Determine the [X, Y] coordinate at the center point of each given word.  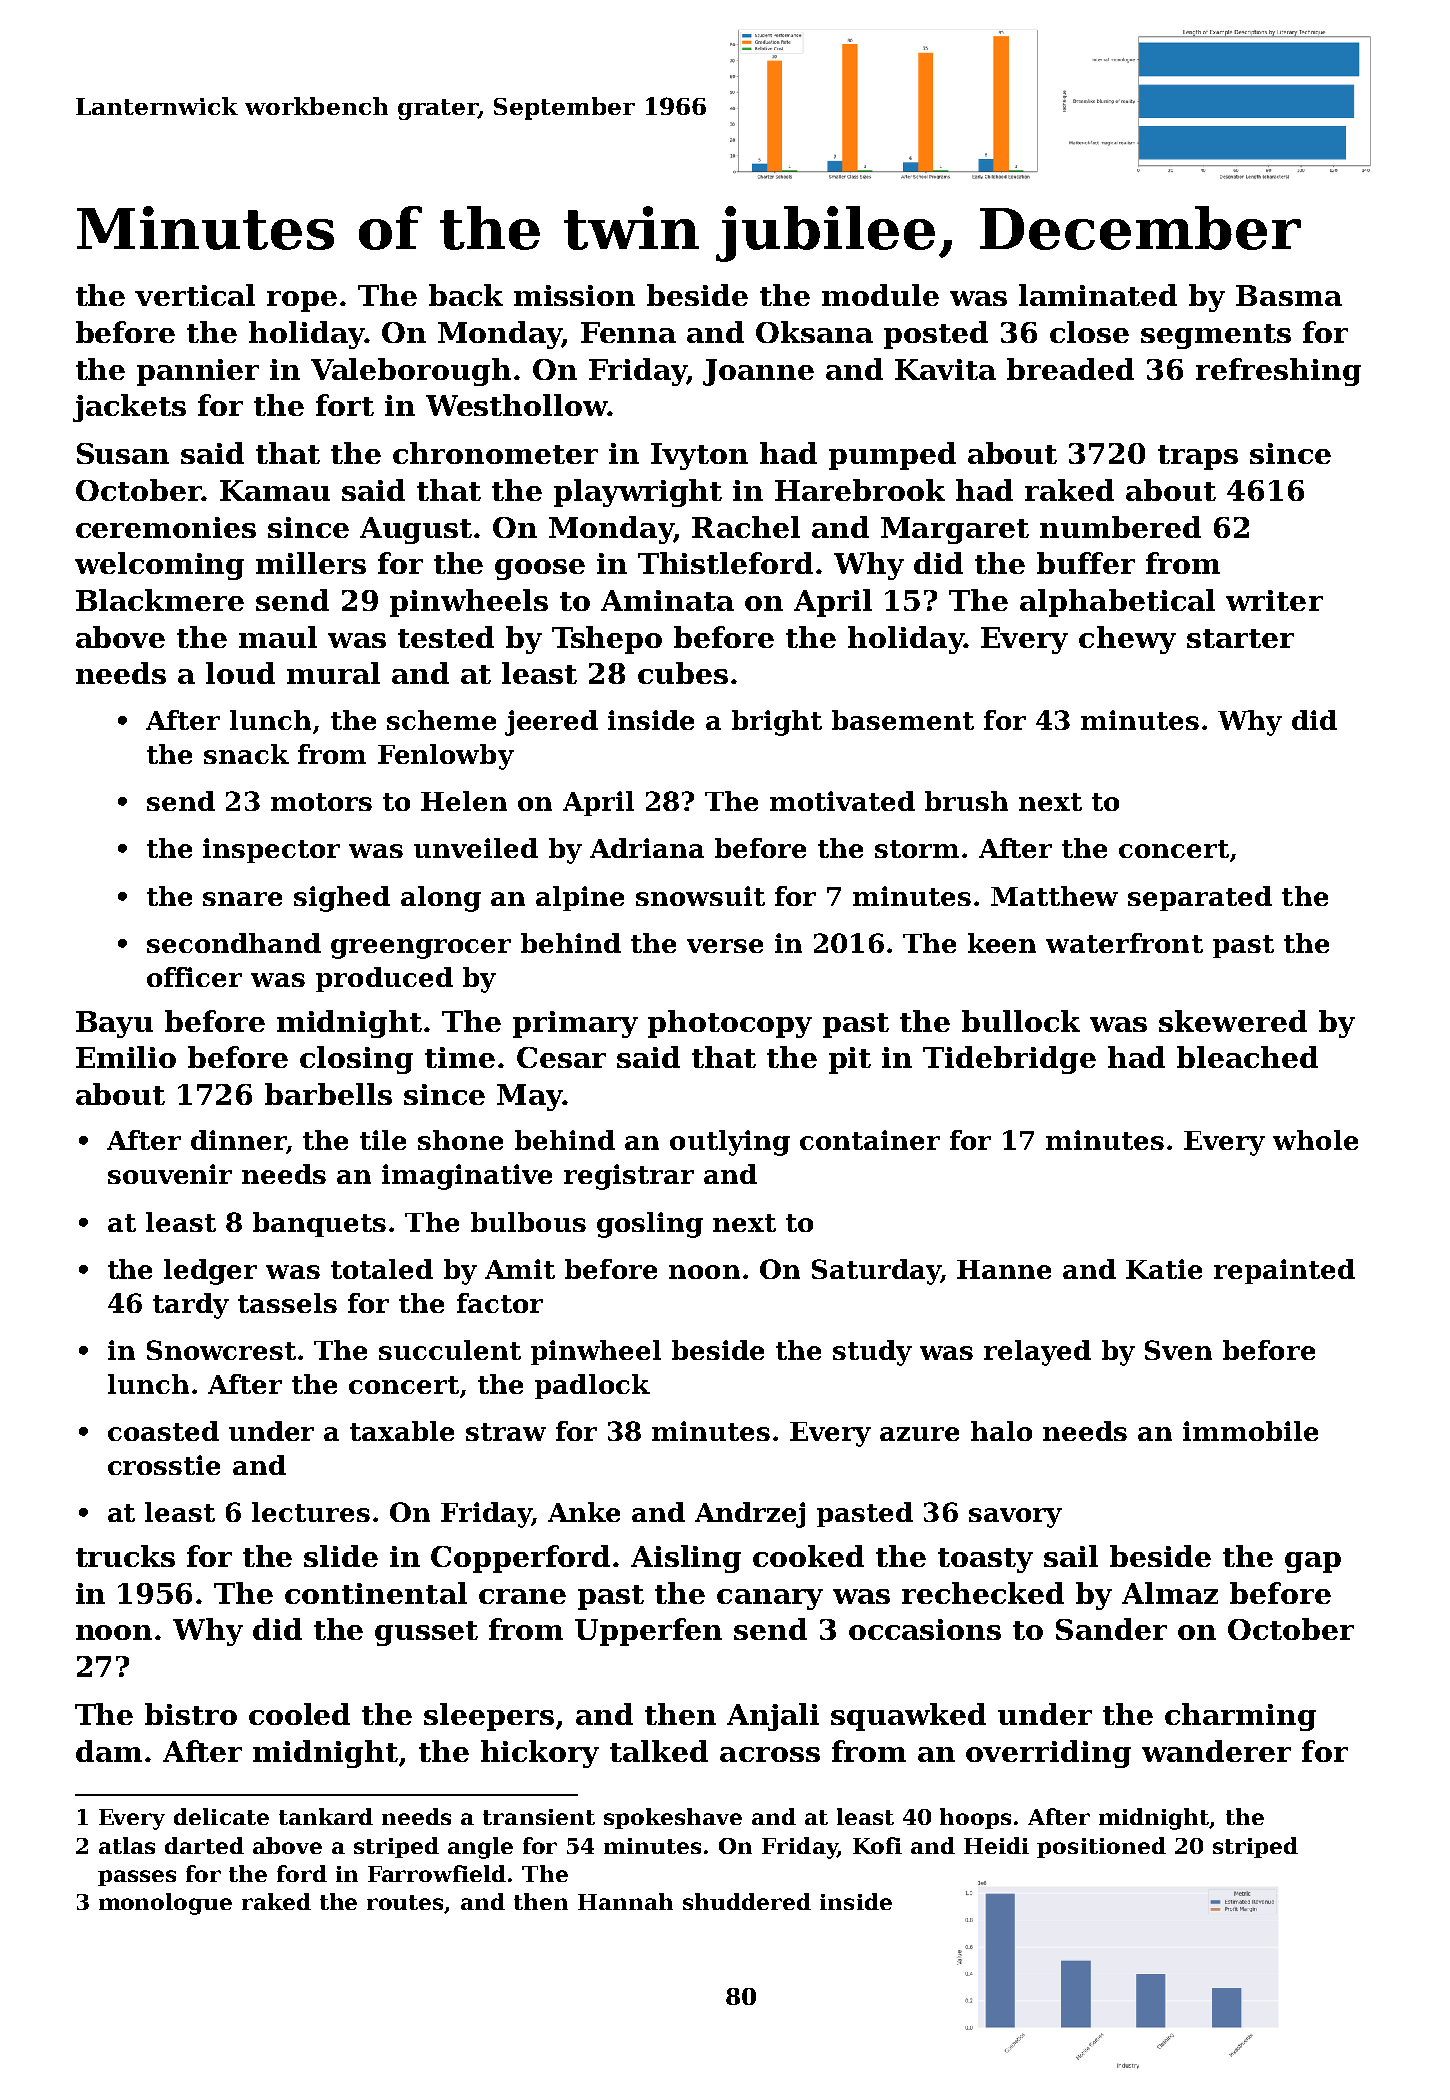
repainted [1284, 1271]
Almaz [1170, 1593]
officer [194, 977]
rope [302, 301]
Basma [1289, 295]
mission [574, 295]
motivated [842, 801]
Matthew [1054, 896]
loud [240, 673]
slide [341, 1556]
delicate [221, 1816]
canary [770, 1599]
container [870, 1140]
